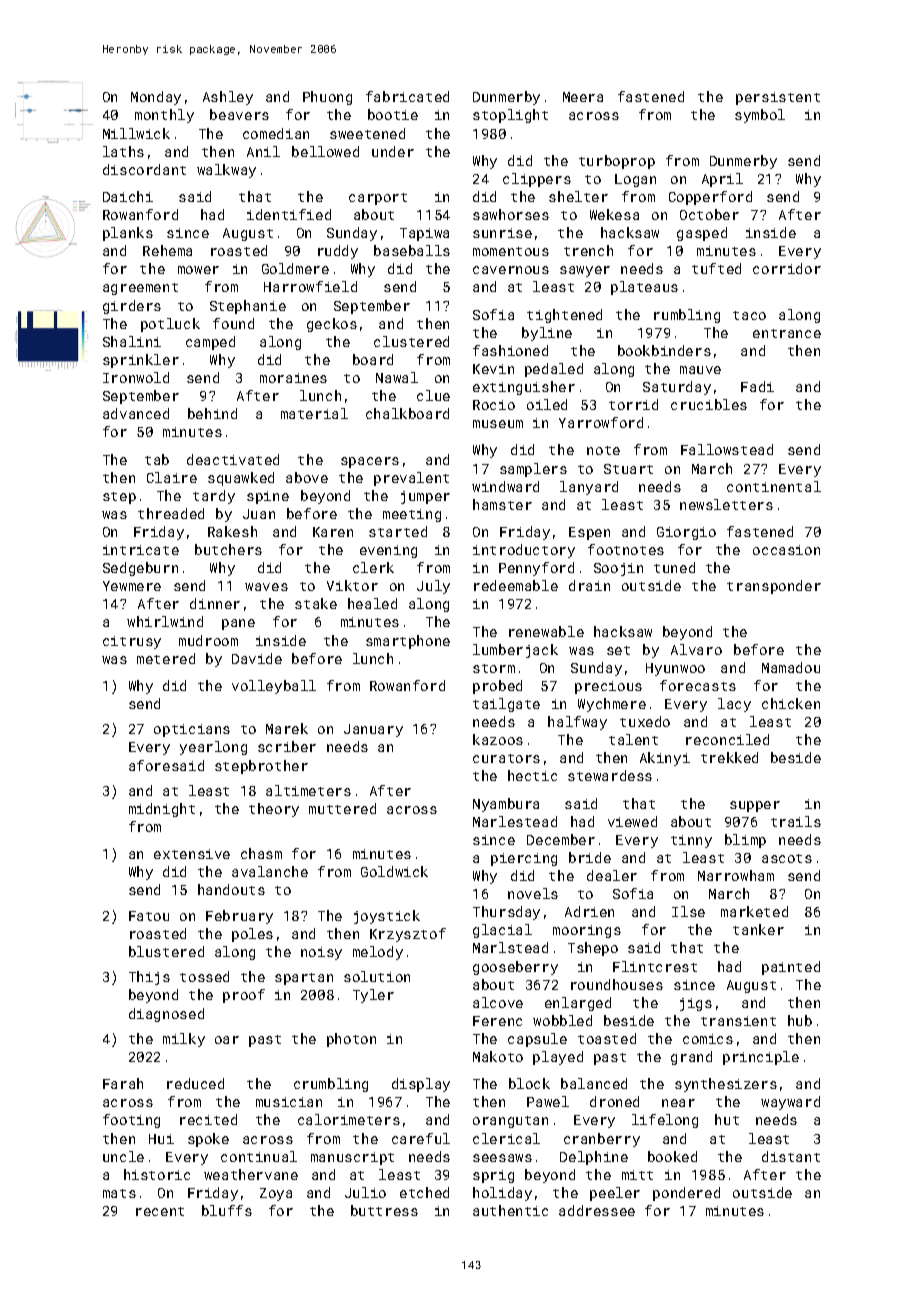 This screenshot has height=1308, width=924. What do you see at coordinates (590, 857) in the screenshot?
I see `bride` at bounding box center [590, 857].
